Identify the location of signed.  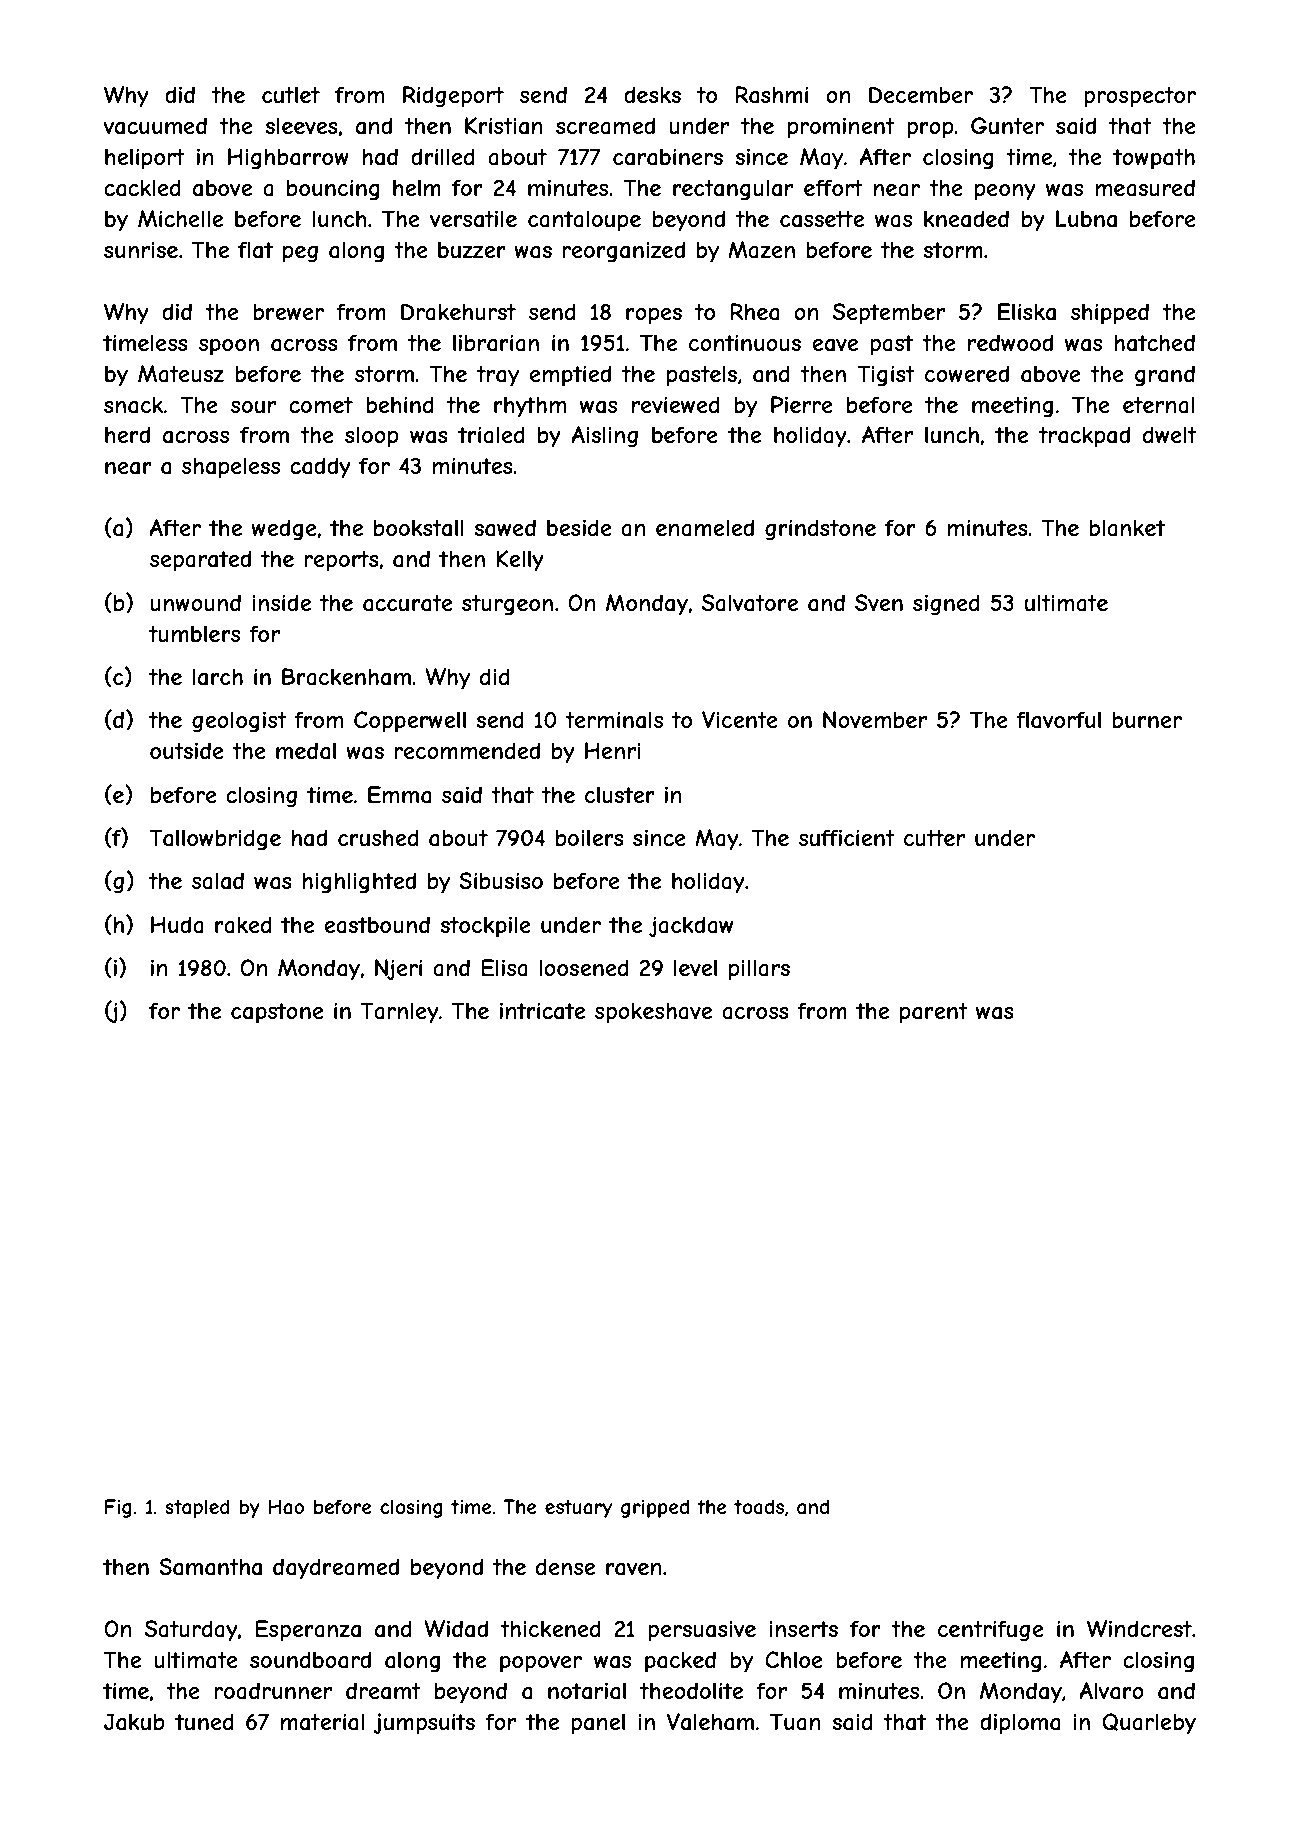
(946, 605).
